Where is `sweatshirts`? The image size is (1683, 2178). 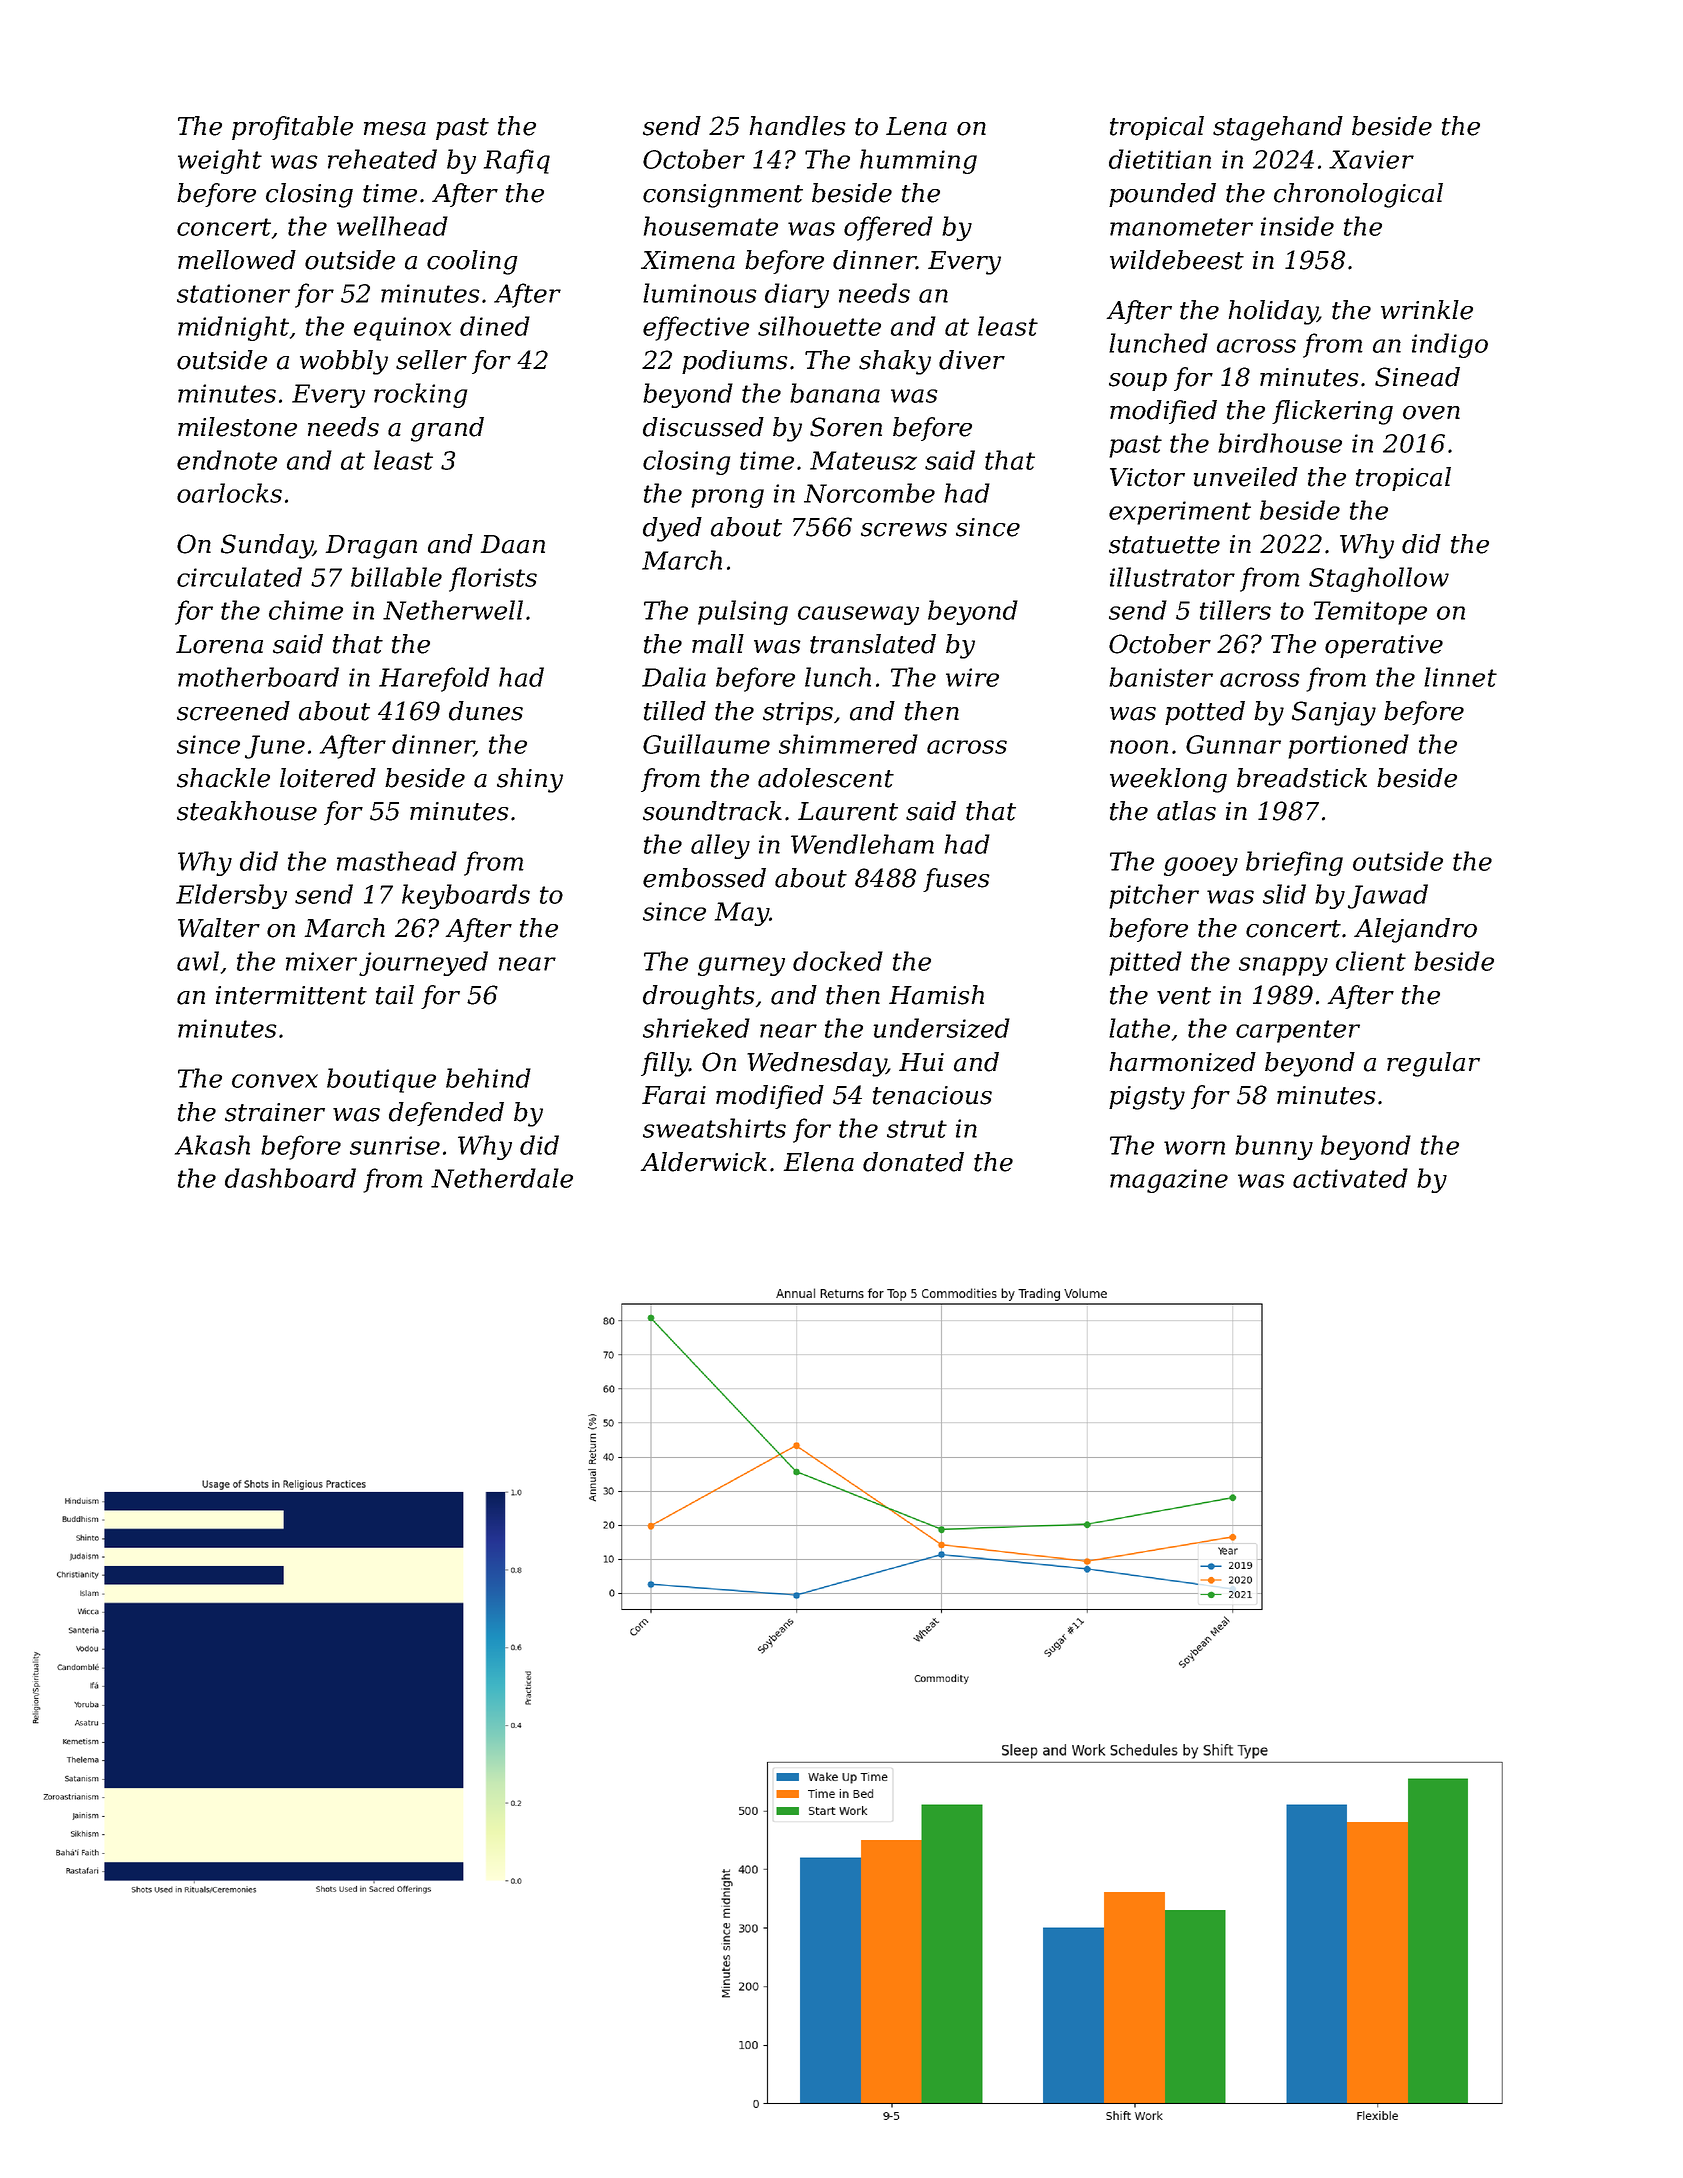
sweatshirts is located at coordinates (714, 1128).
